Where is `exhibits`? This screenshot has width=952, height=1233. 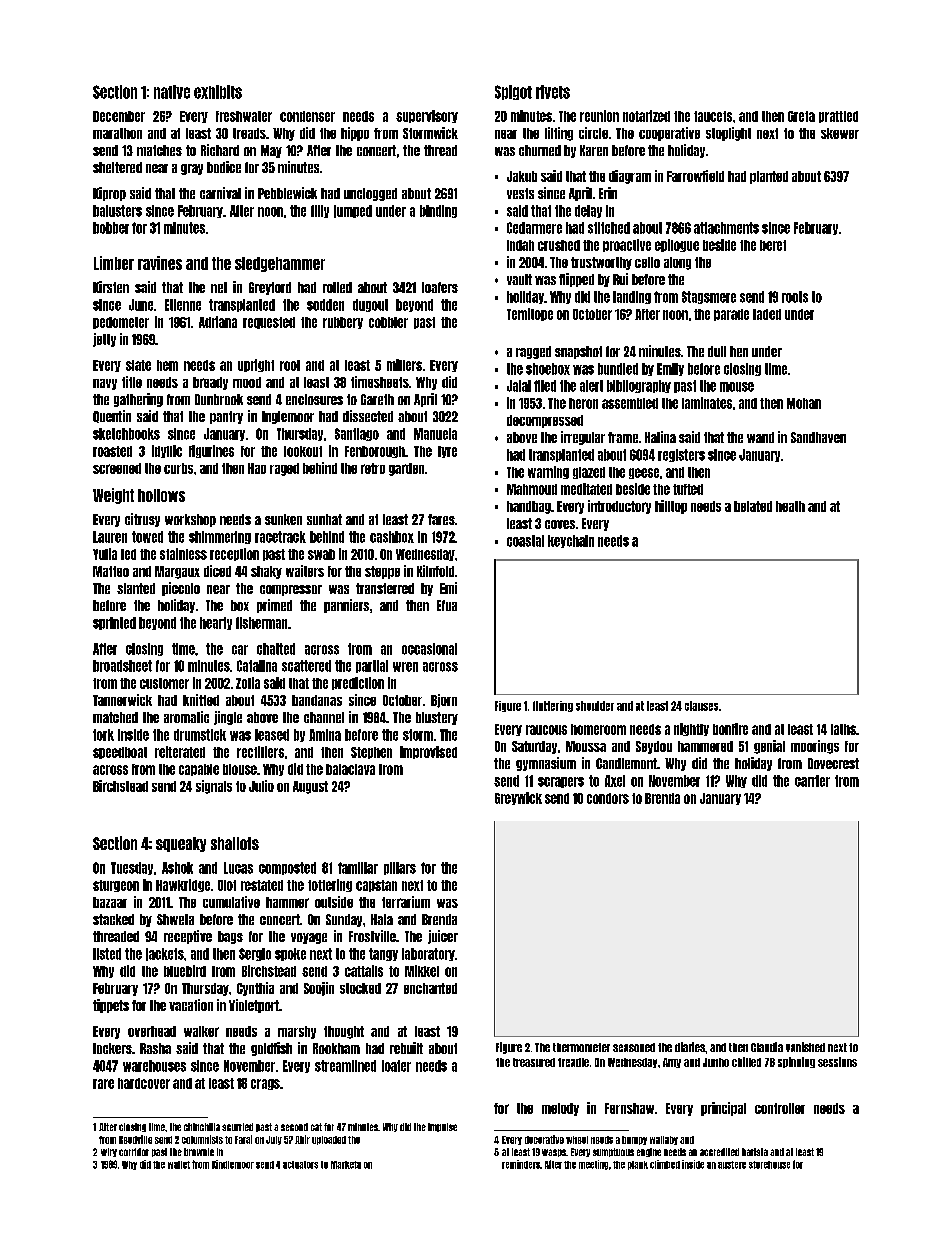
exhibits is located at coordinates (218, 92).
